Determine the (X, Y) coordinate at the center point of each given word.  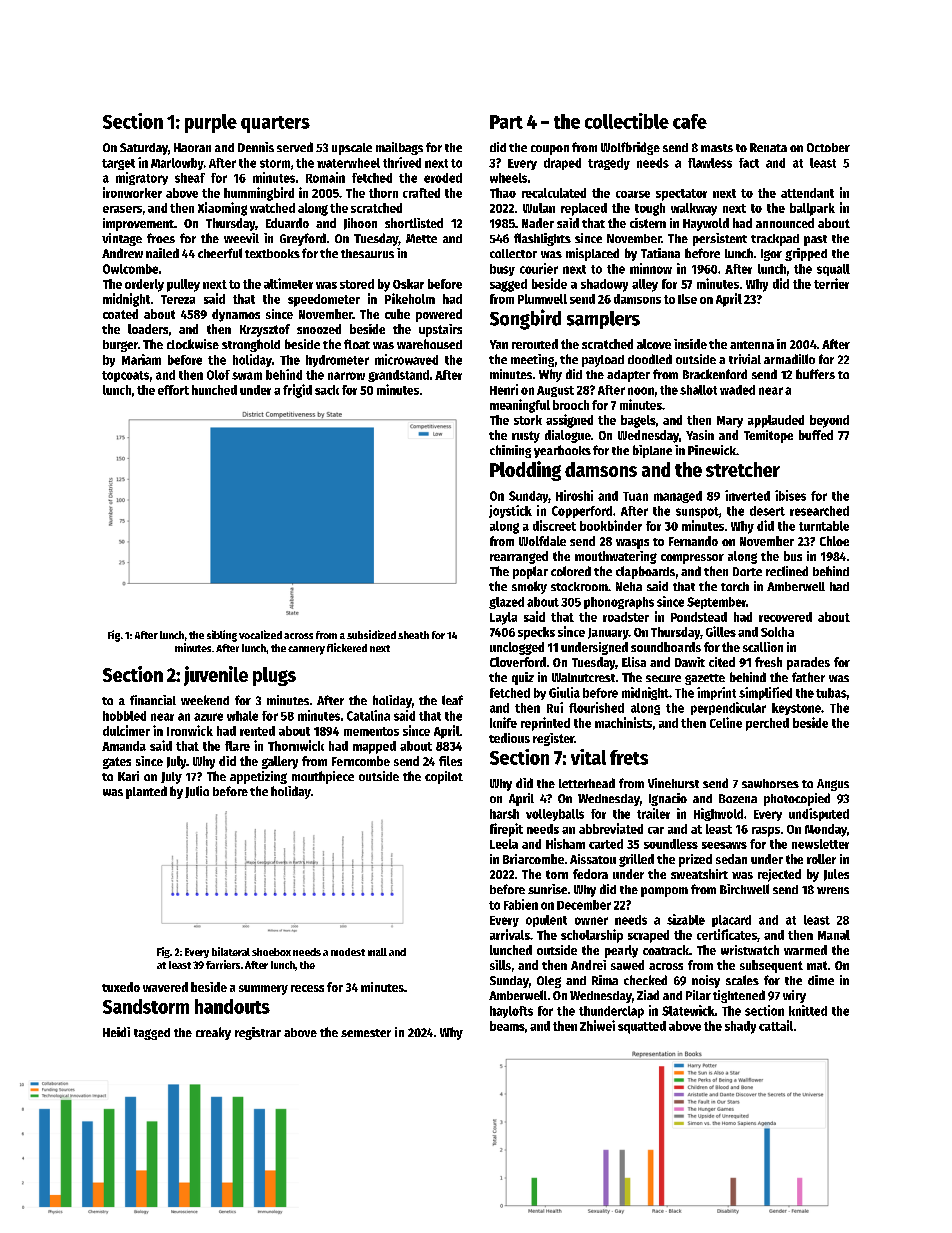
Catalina (368, 715)
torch (735, 586)
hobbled (124, 716)
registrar (258, 1033)
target (118, 164)
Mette (421, 238)
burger (120, 346)
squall (833, 270)
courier (539, 268)
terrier (831, 283)
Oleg (549, 982)
